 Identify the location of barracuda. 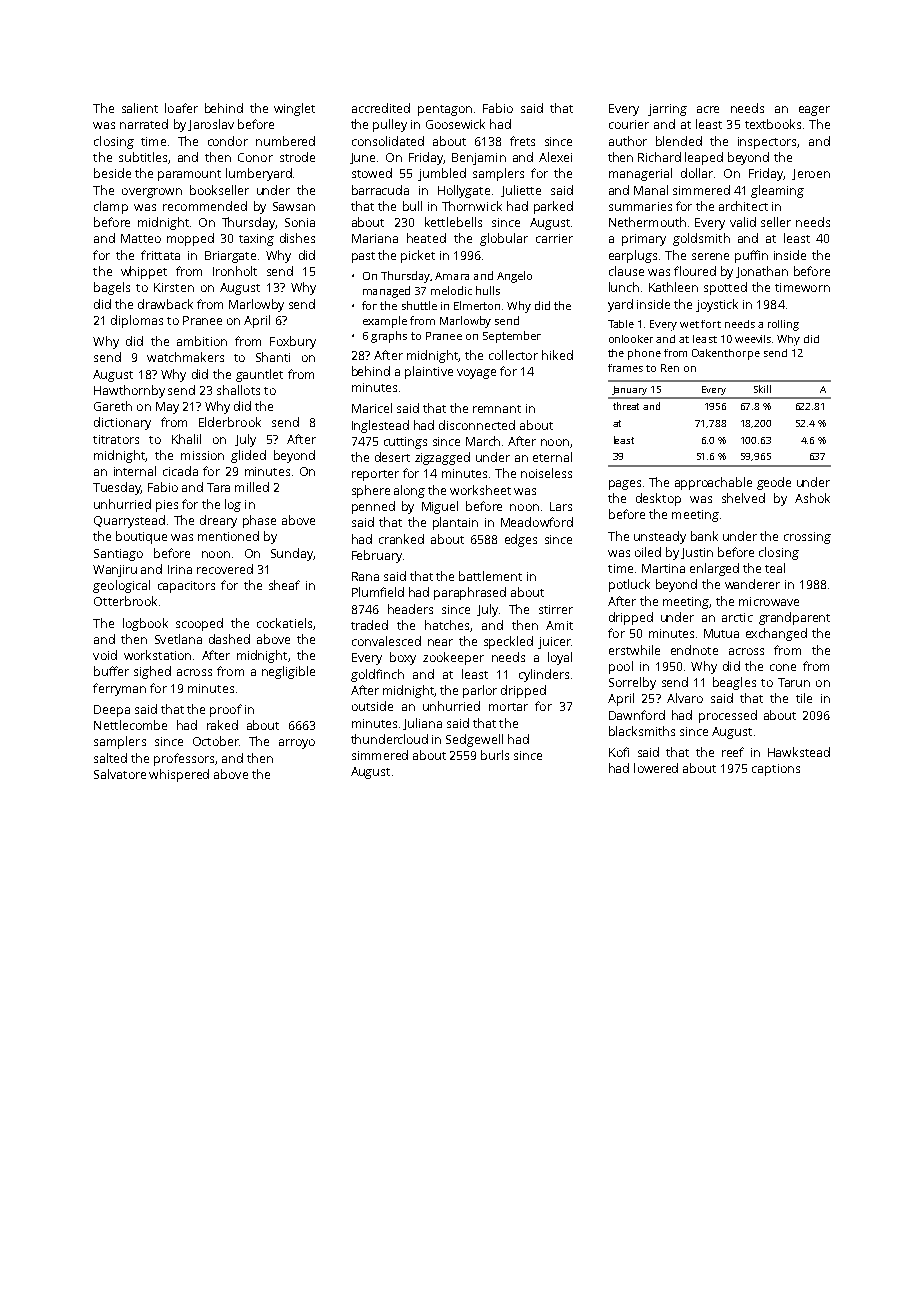
(380, 190).
